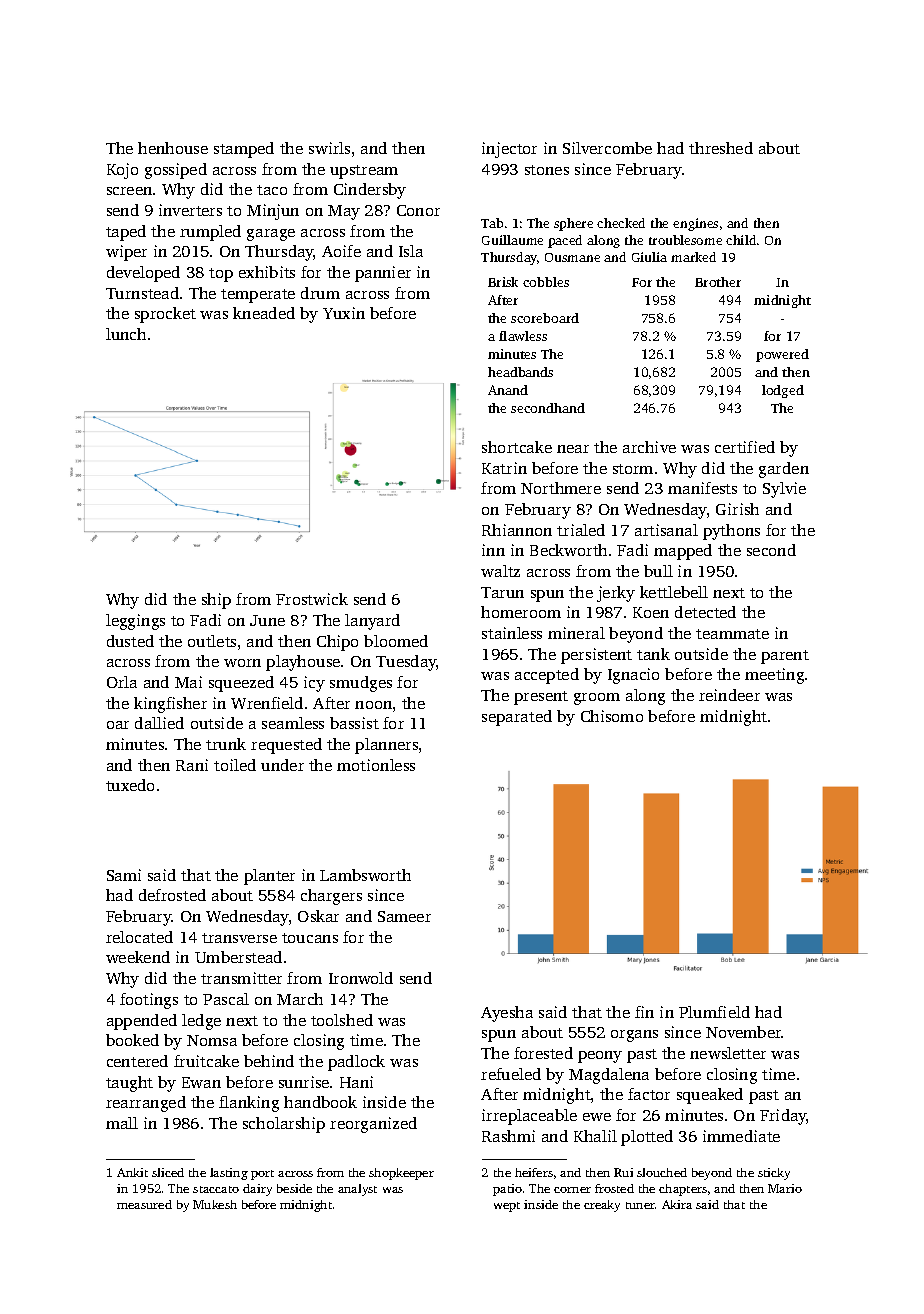 The image size is (924, 1314). What do you see at coordinates (272, 190) in the screenshot?
I see `taco` at bounding box center [272, 190].
